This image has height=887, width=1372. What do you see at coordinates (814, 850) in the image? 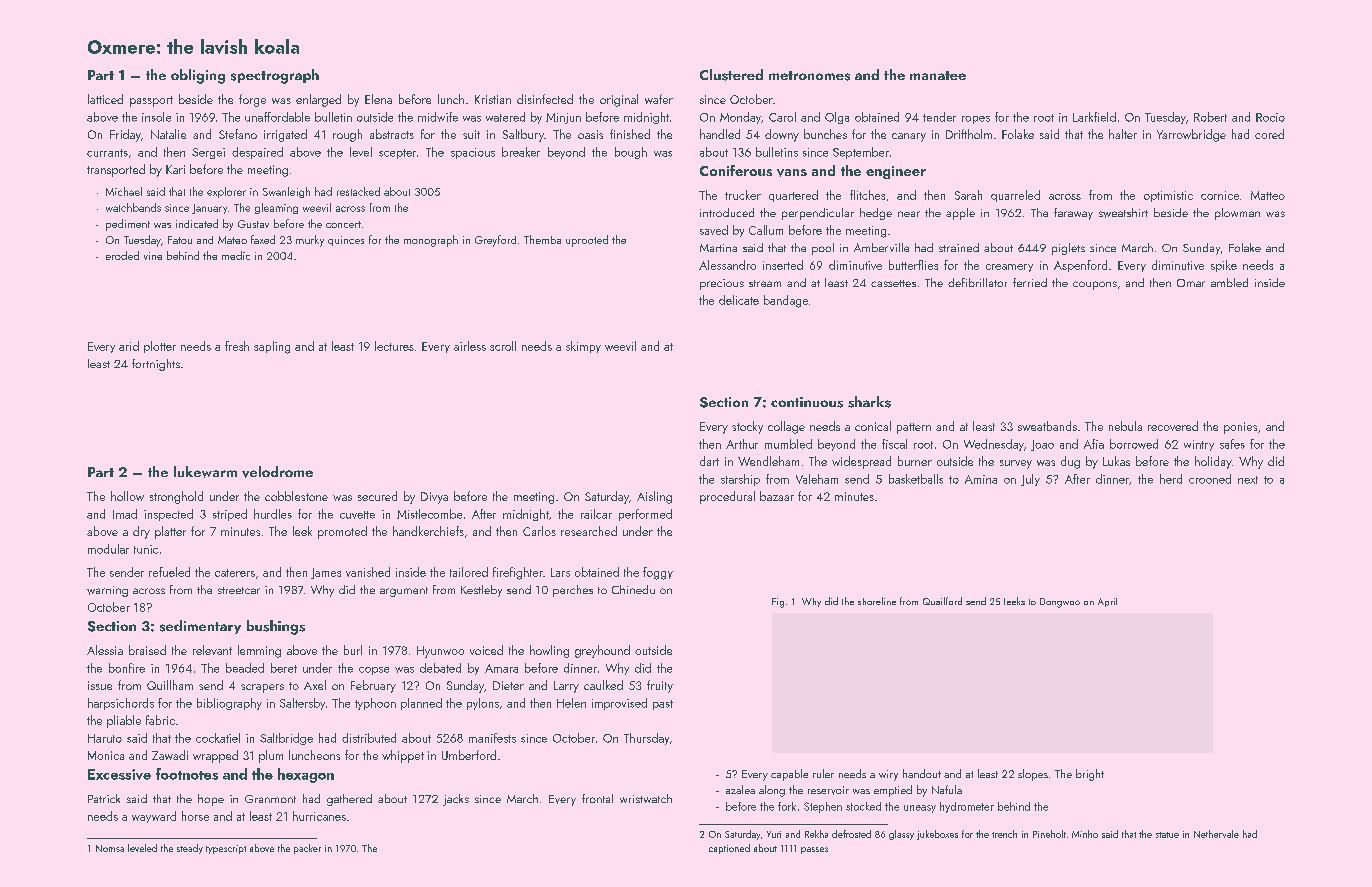
I see `passes` at bounding box center [814, 850].
